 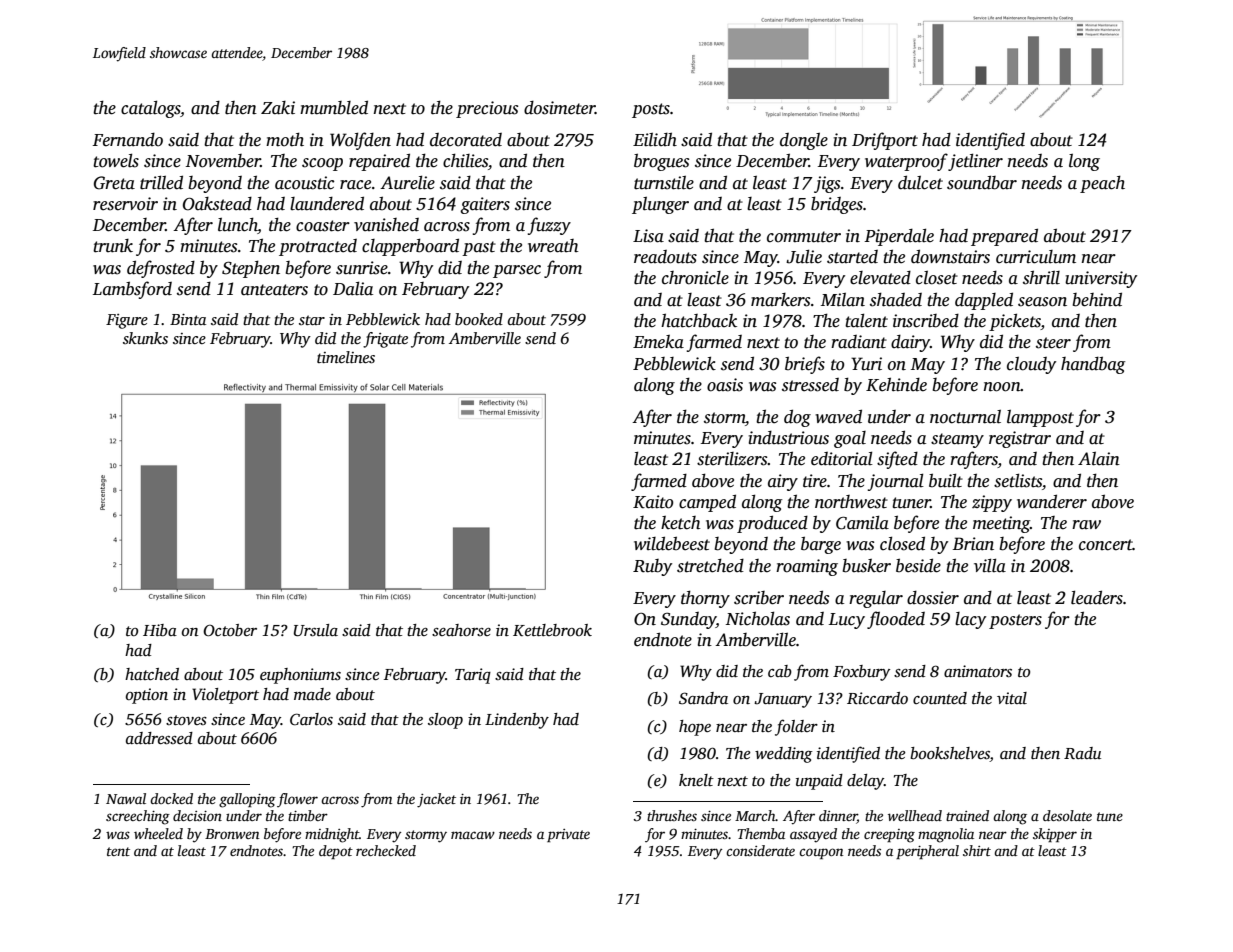 I want to click on Ursula, so click(x=316, y=630).
